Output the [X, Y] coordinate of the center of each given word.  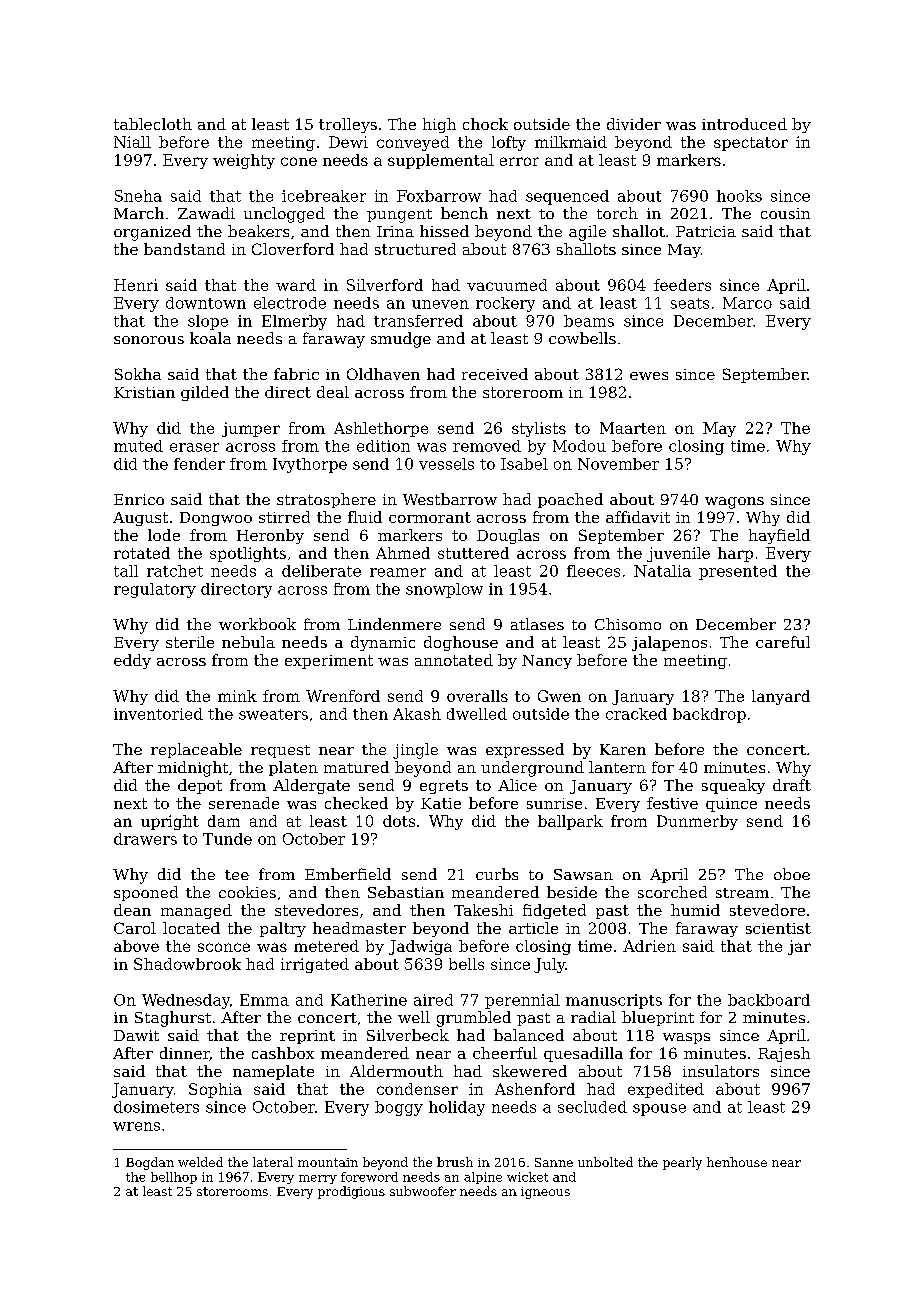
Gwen [559, 696]
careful [783, 642]
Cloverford [293, 249]
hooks [739, 196]
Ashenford [535, 1089]
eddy [132, 661]
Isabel [524, 464]
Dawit [136, 1035]
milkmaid [571, 142]
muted [138, 446]
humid [695, 910]
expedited [666, 1090]
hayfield [779, 536]
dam [224, 821]
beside [572, 892]
